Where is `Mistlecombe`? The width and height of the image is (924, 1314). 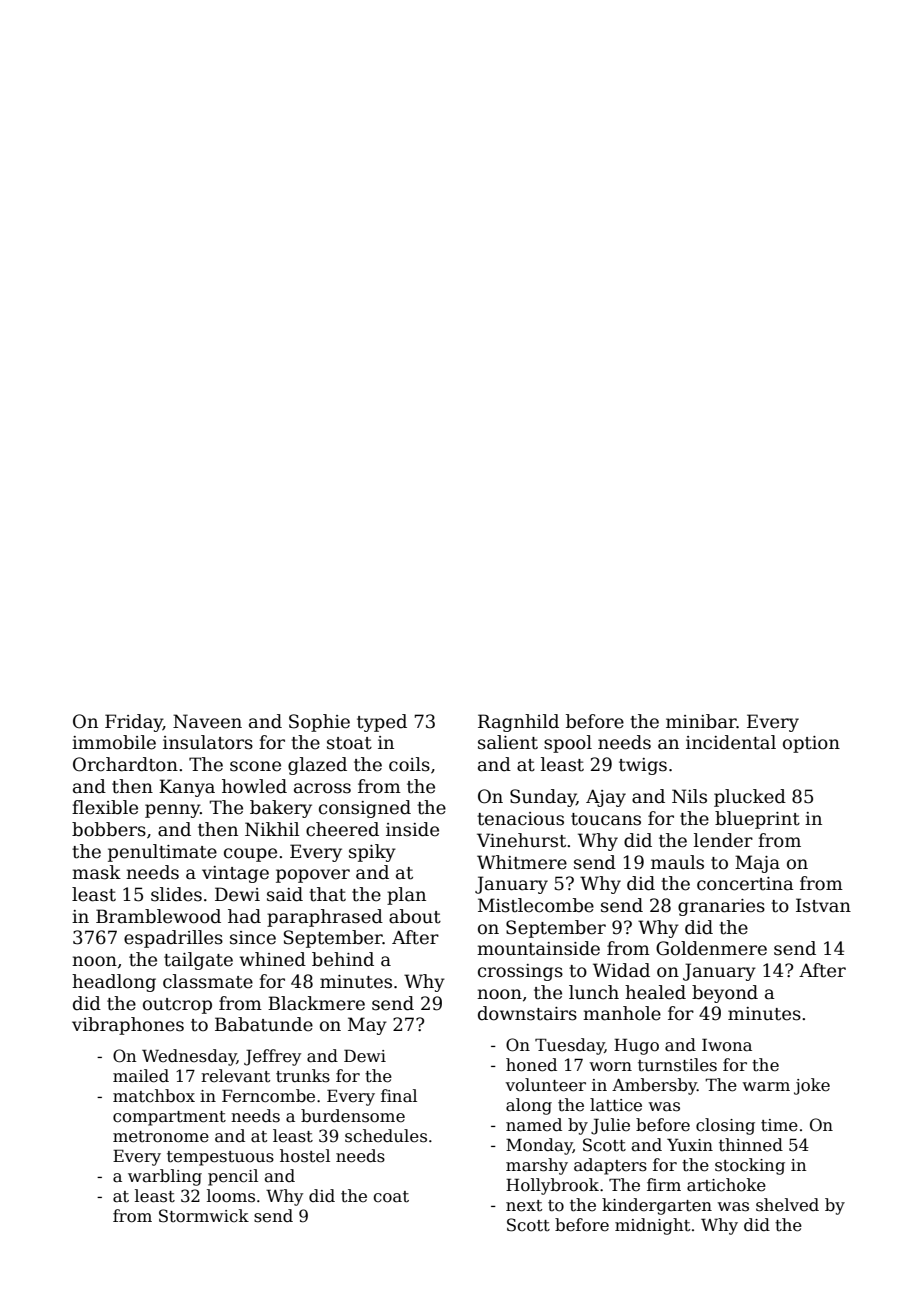
Mistlecombe is located at coordinates (536, 905).
